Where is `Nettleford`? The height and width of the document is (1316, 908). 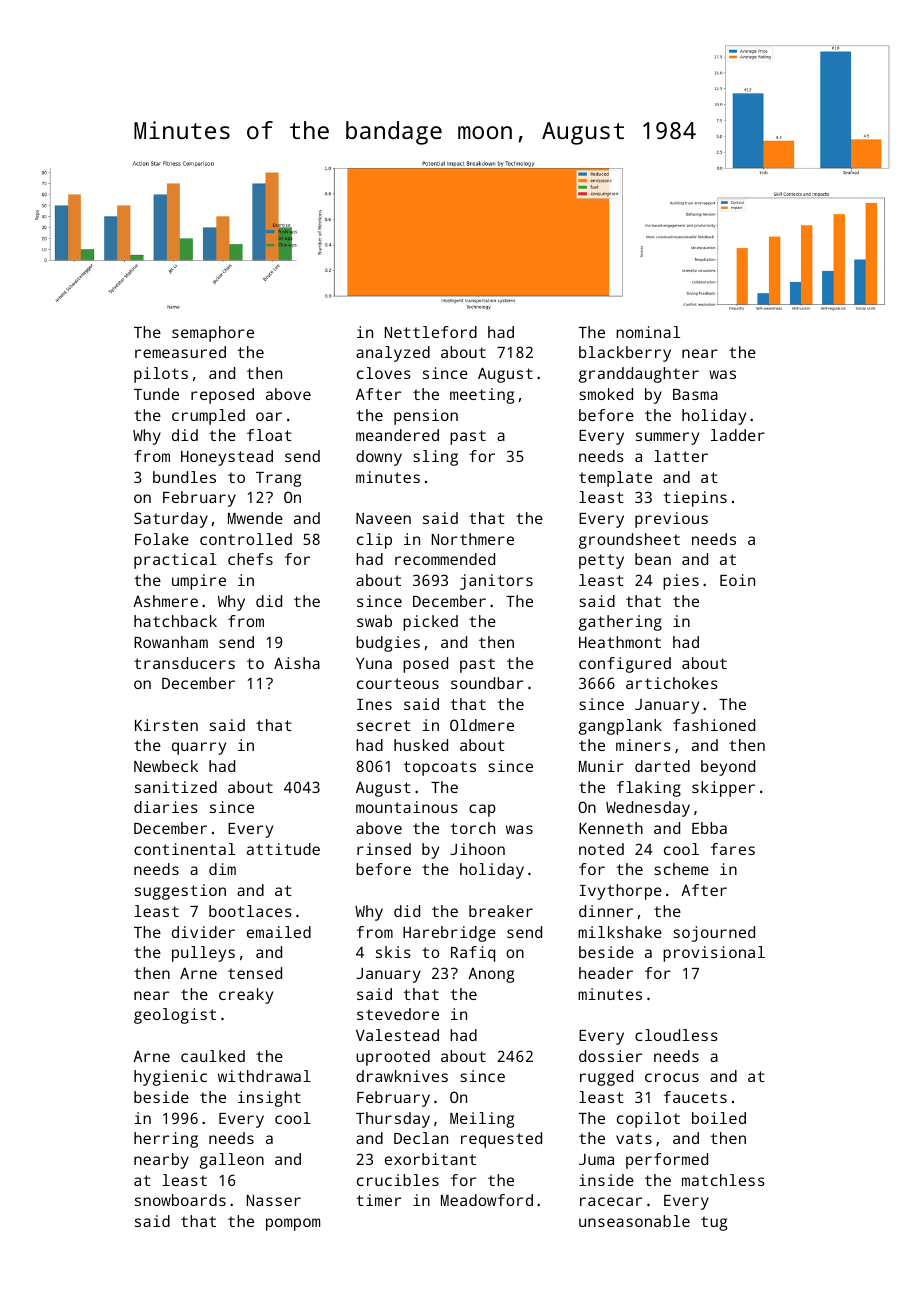 Nettleford is located at coordinates (431, 332).
